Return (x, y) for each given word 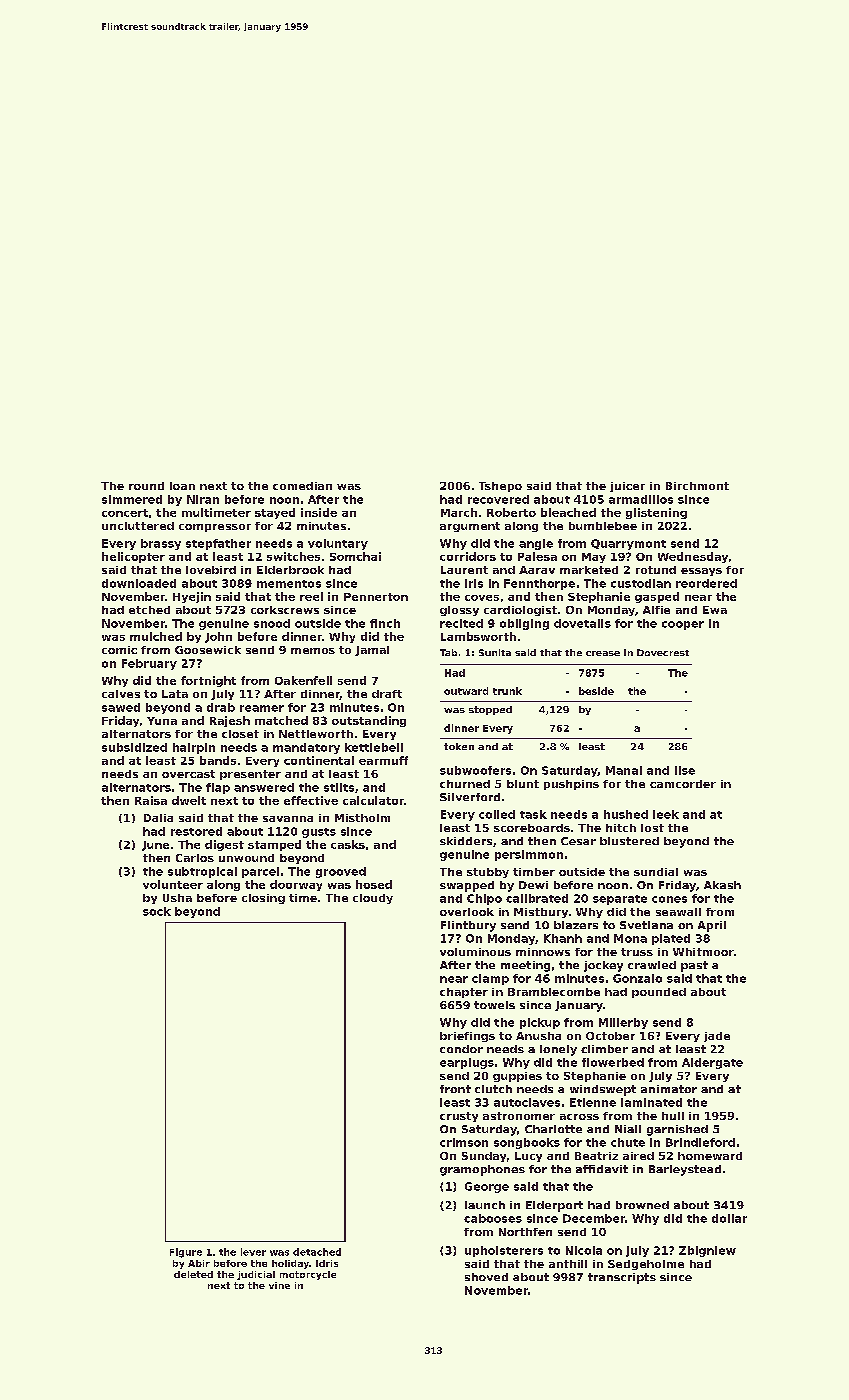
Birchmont (697, 486)
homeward (710, 1156)
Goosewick (208, 650)
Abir (199, 1263)
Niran (203, 499)
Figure (186, 1253)
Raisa (151, 800)
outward (466, 691)
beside (596, 691)
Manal (624, 770)
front (455, 1089)
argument (470, 527)
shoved (486, 1277)
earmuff (383, 760)
